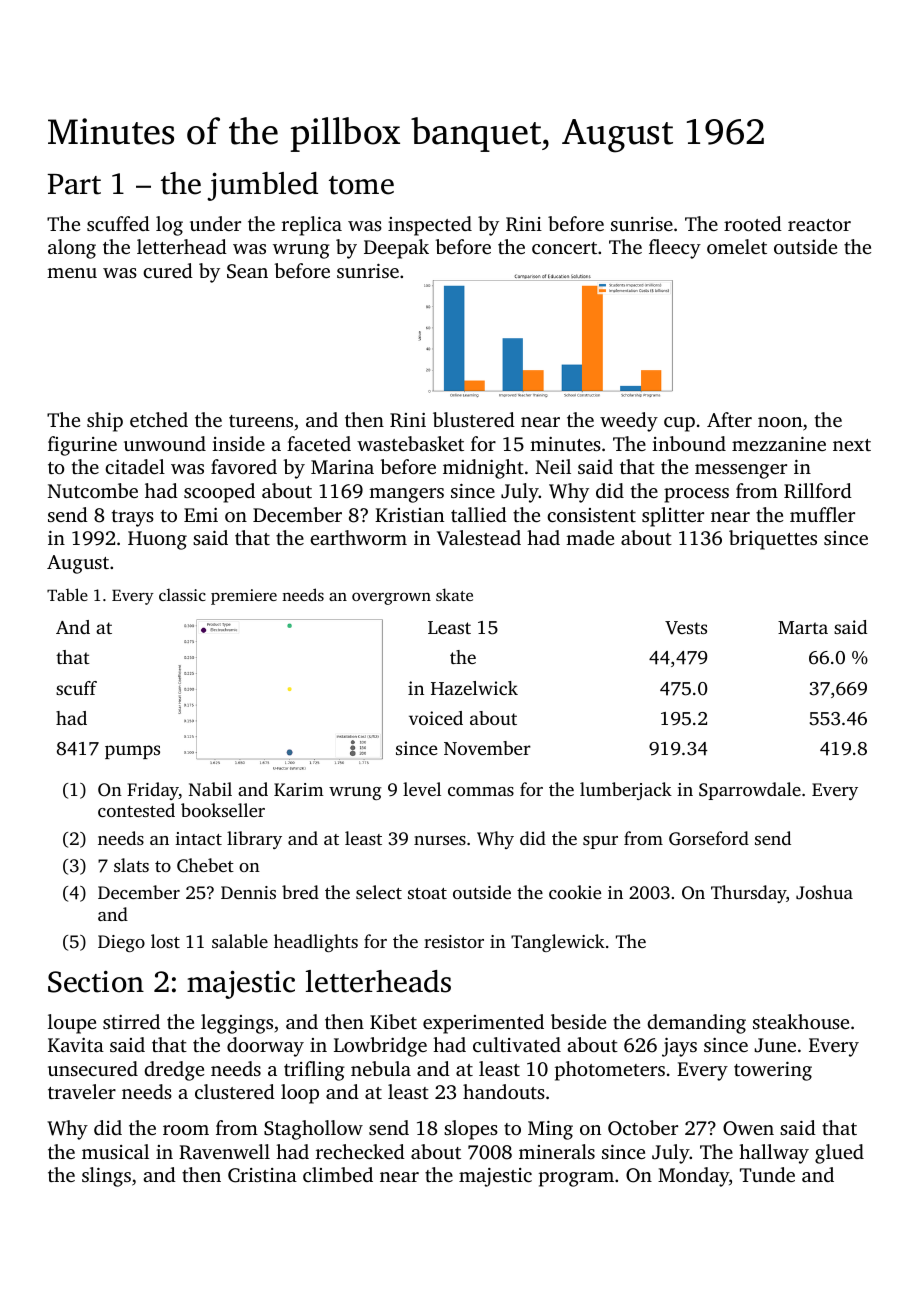  I want to click on loupe, so click(72, 1024).
